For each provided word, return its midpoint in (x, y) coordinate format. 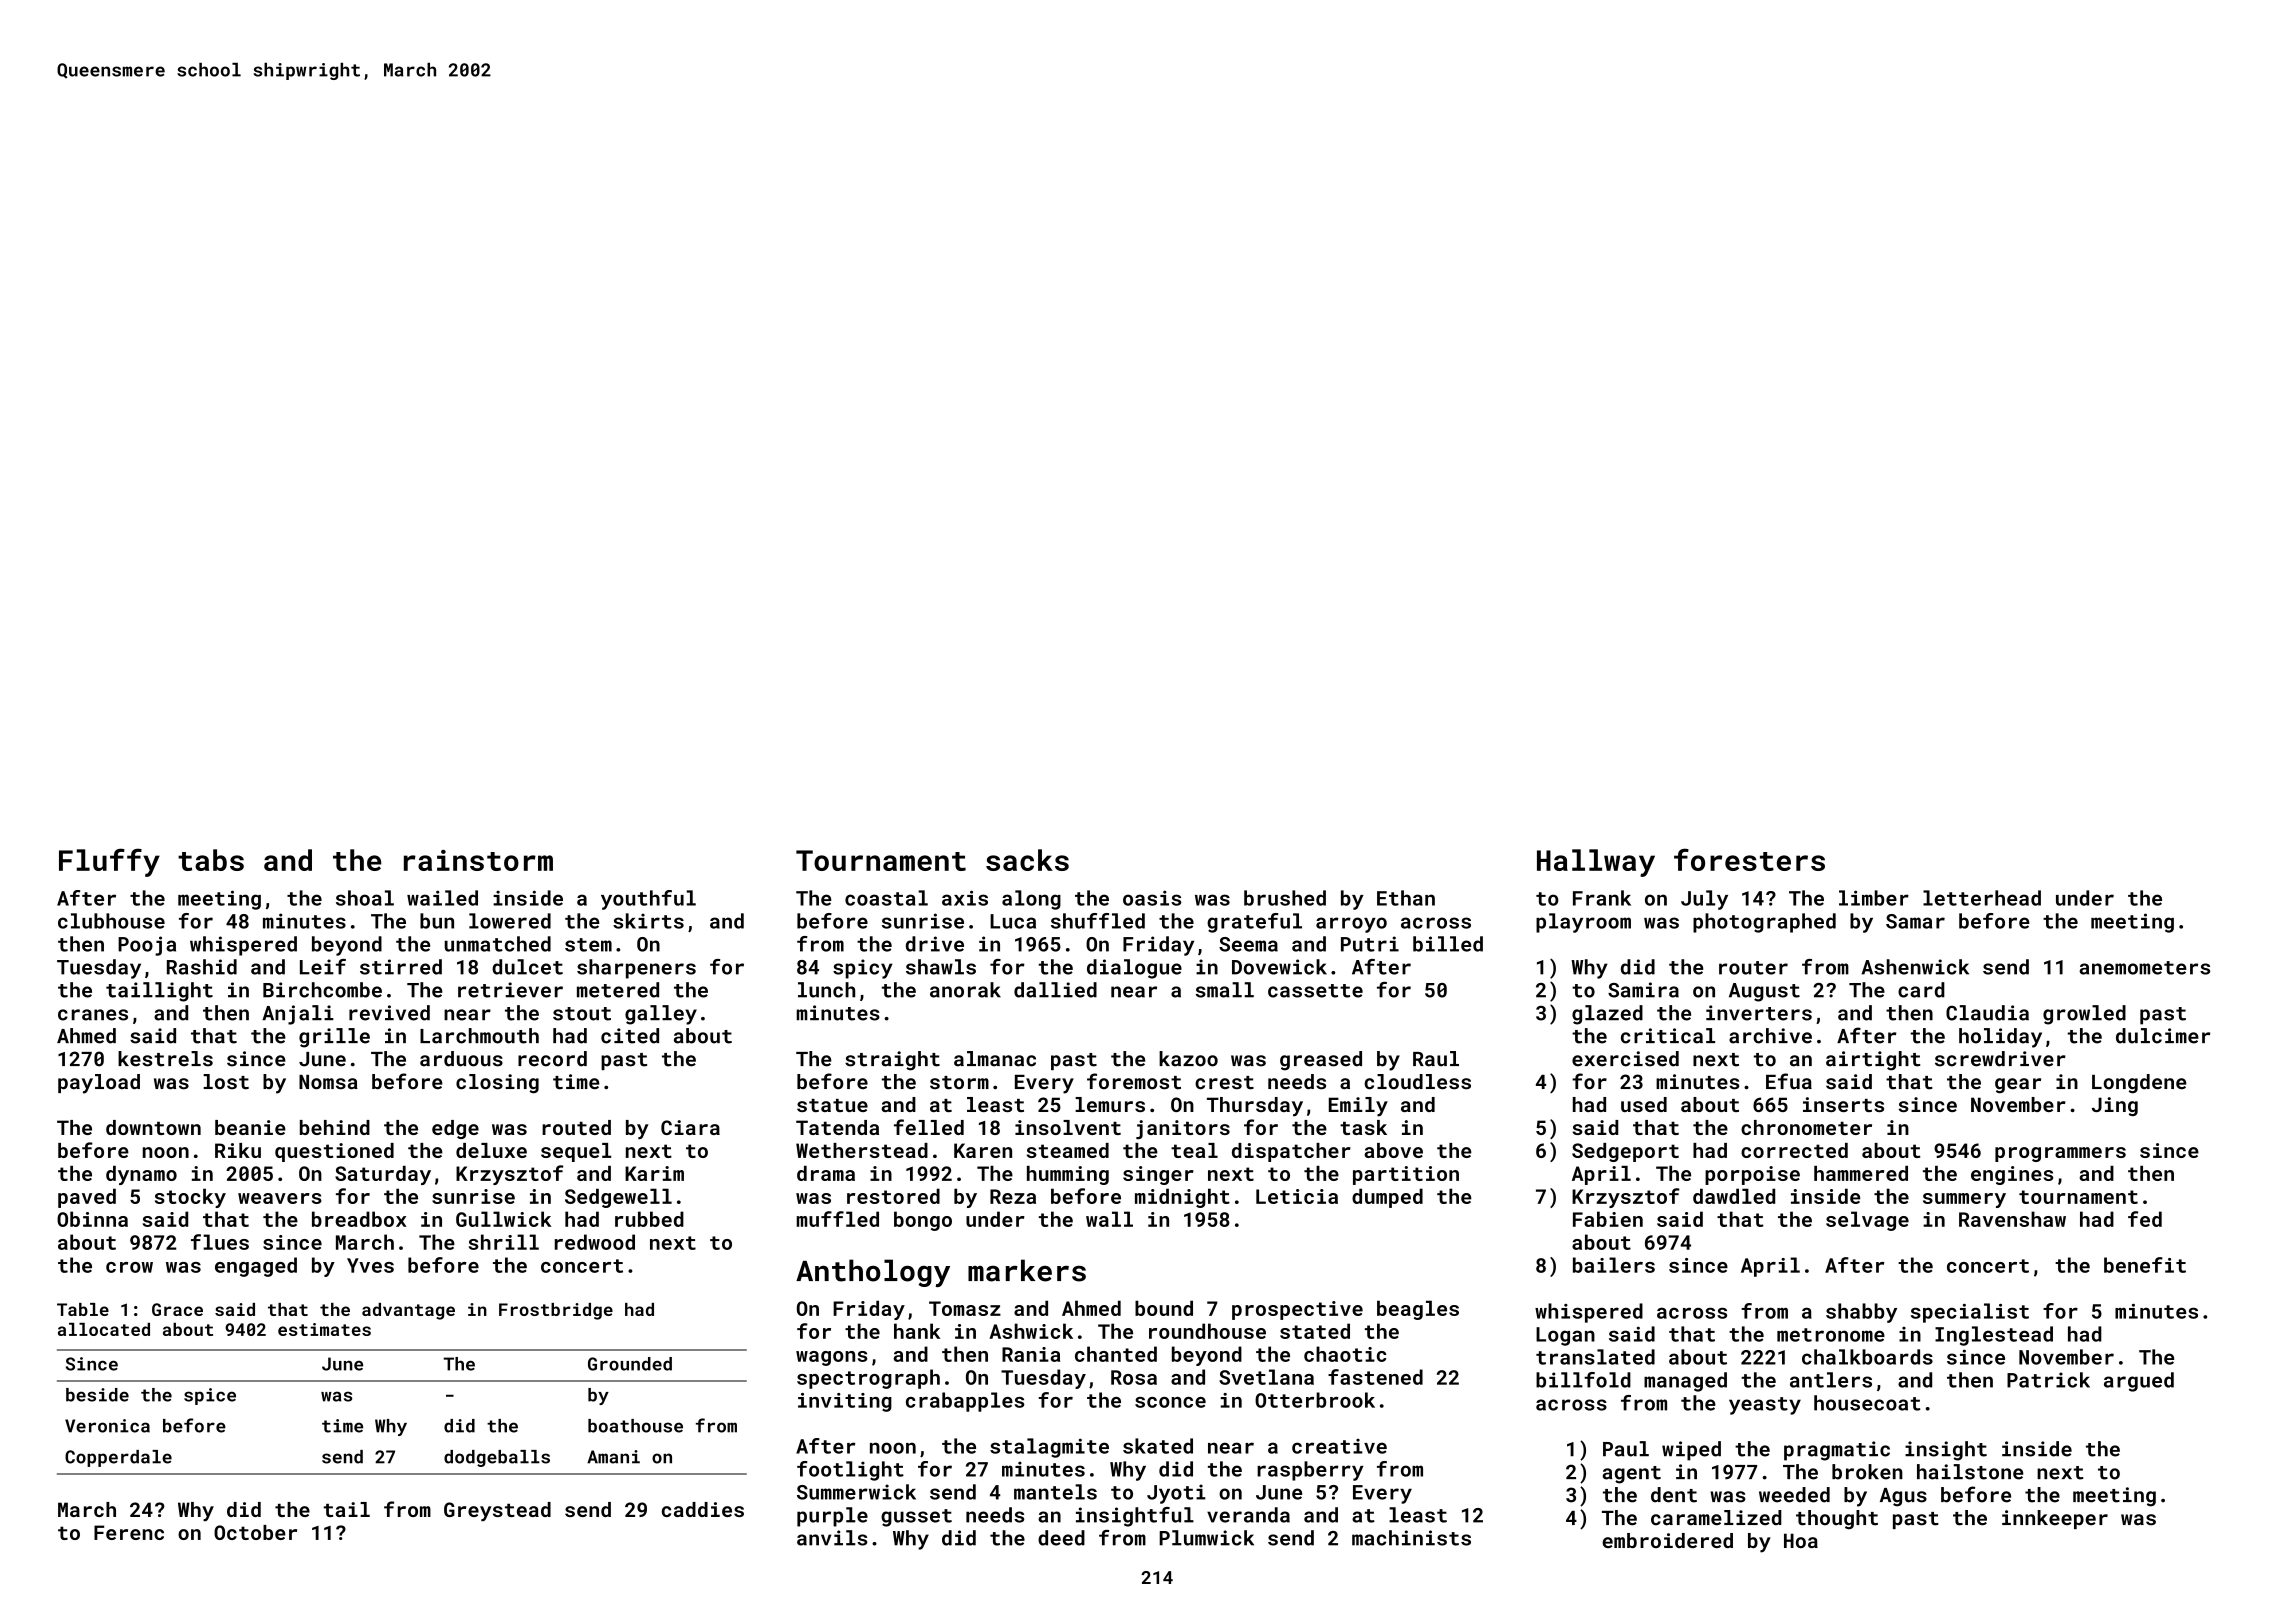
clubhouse (111, 921)
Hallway (1596, 863)
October (255, 1532)
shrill (504, 1242)
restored (893, 1196)
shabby (1861, 1313)
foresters (1749, 859)
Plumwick (1206, 1538)
